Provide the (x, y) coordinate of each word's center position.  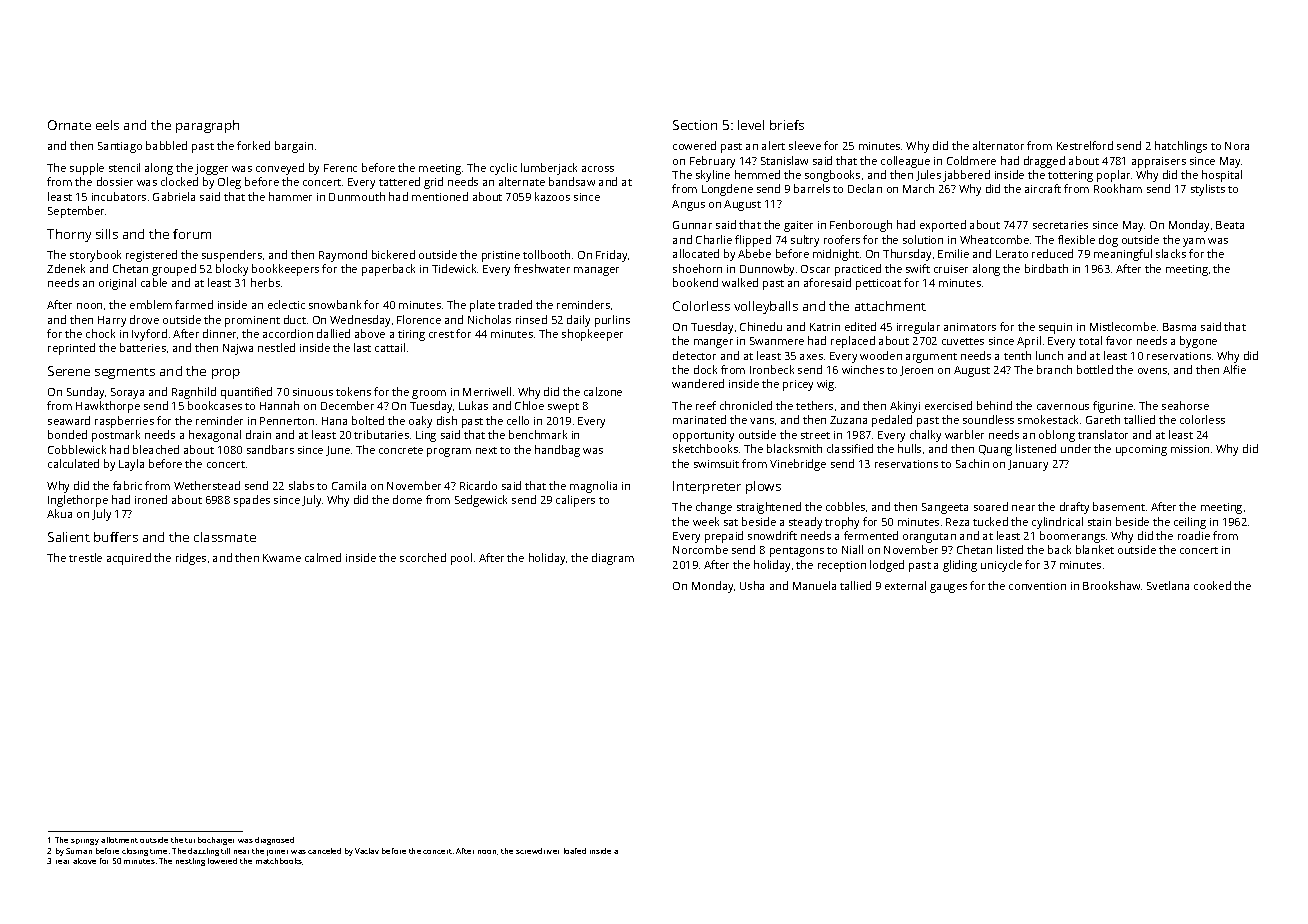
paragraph (207, 126)
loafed (575, 851)
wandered (698, 383)
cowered (694, 145)
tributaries (381, 434)
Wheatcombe (994, 239)
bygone (1198, 342)
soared (991, 506)
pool (461, 559)
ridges (191, 559)
